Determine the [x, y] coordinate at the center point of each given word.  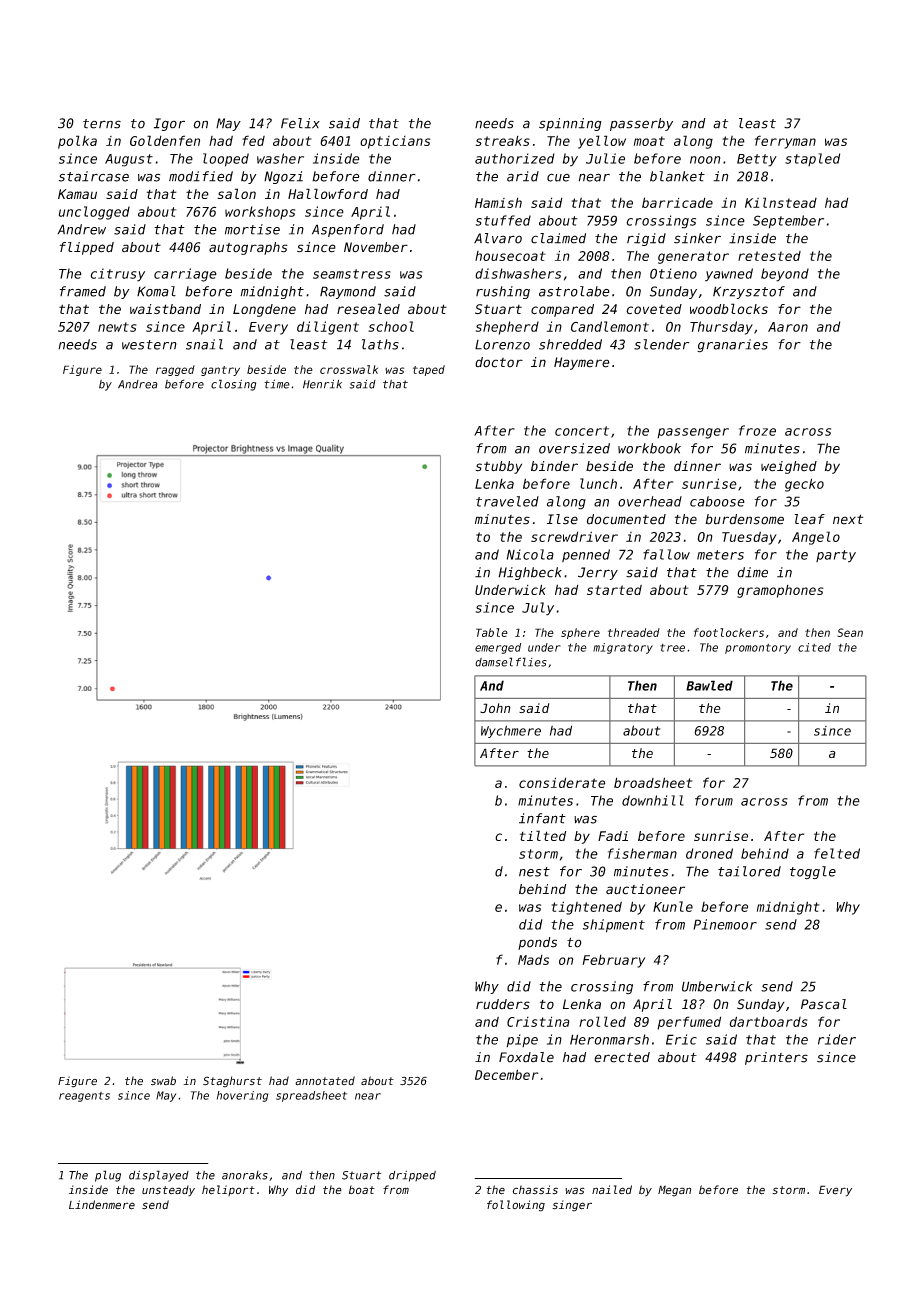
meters [720, 555]
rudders [503, 1004]
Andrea [138, 384]
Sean [850, 632]
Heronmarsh [609, 1039]
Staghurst [232, 1082]
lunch [598, 483]
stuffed [503, 220]
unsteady [168, 1190]
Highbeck [530, 573]
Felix [300, 123]
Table [492, 632]
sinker [697, 238]
